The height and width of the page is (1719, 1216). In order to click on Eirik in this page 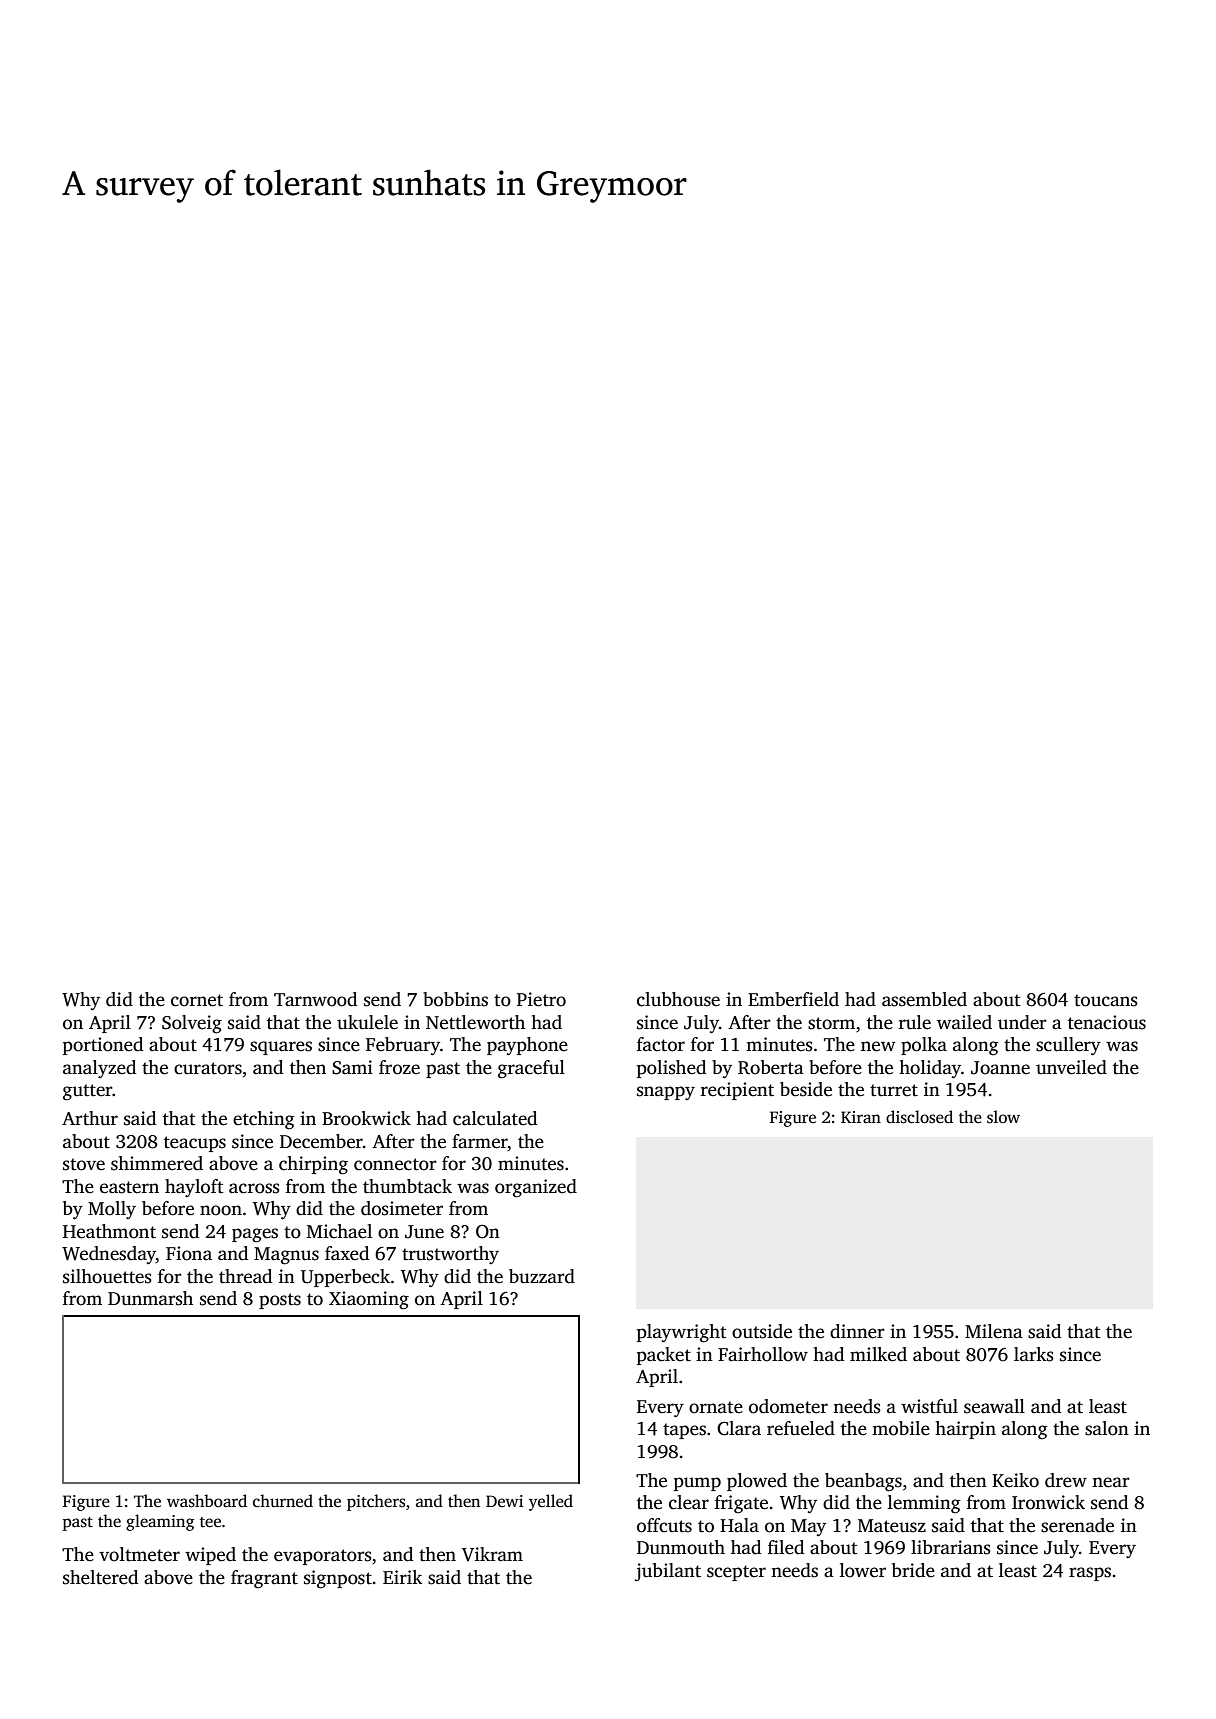, I will do `click(403, 1577)`.
